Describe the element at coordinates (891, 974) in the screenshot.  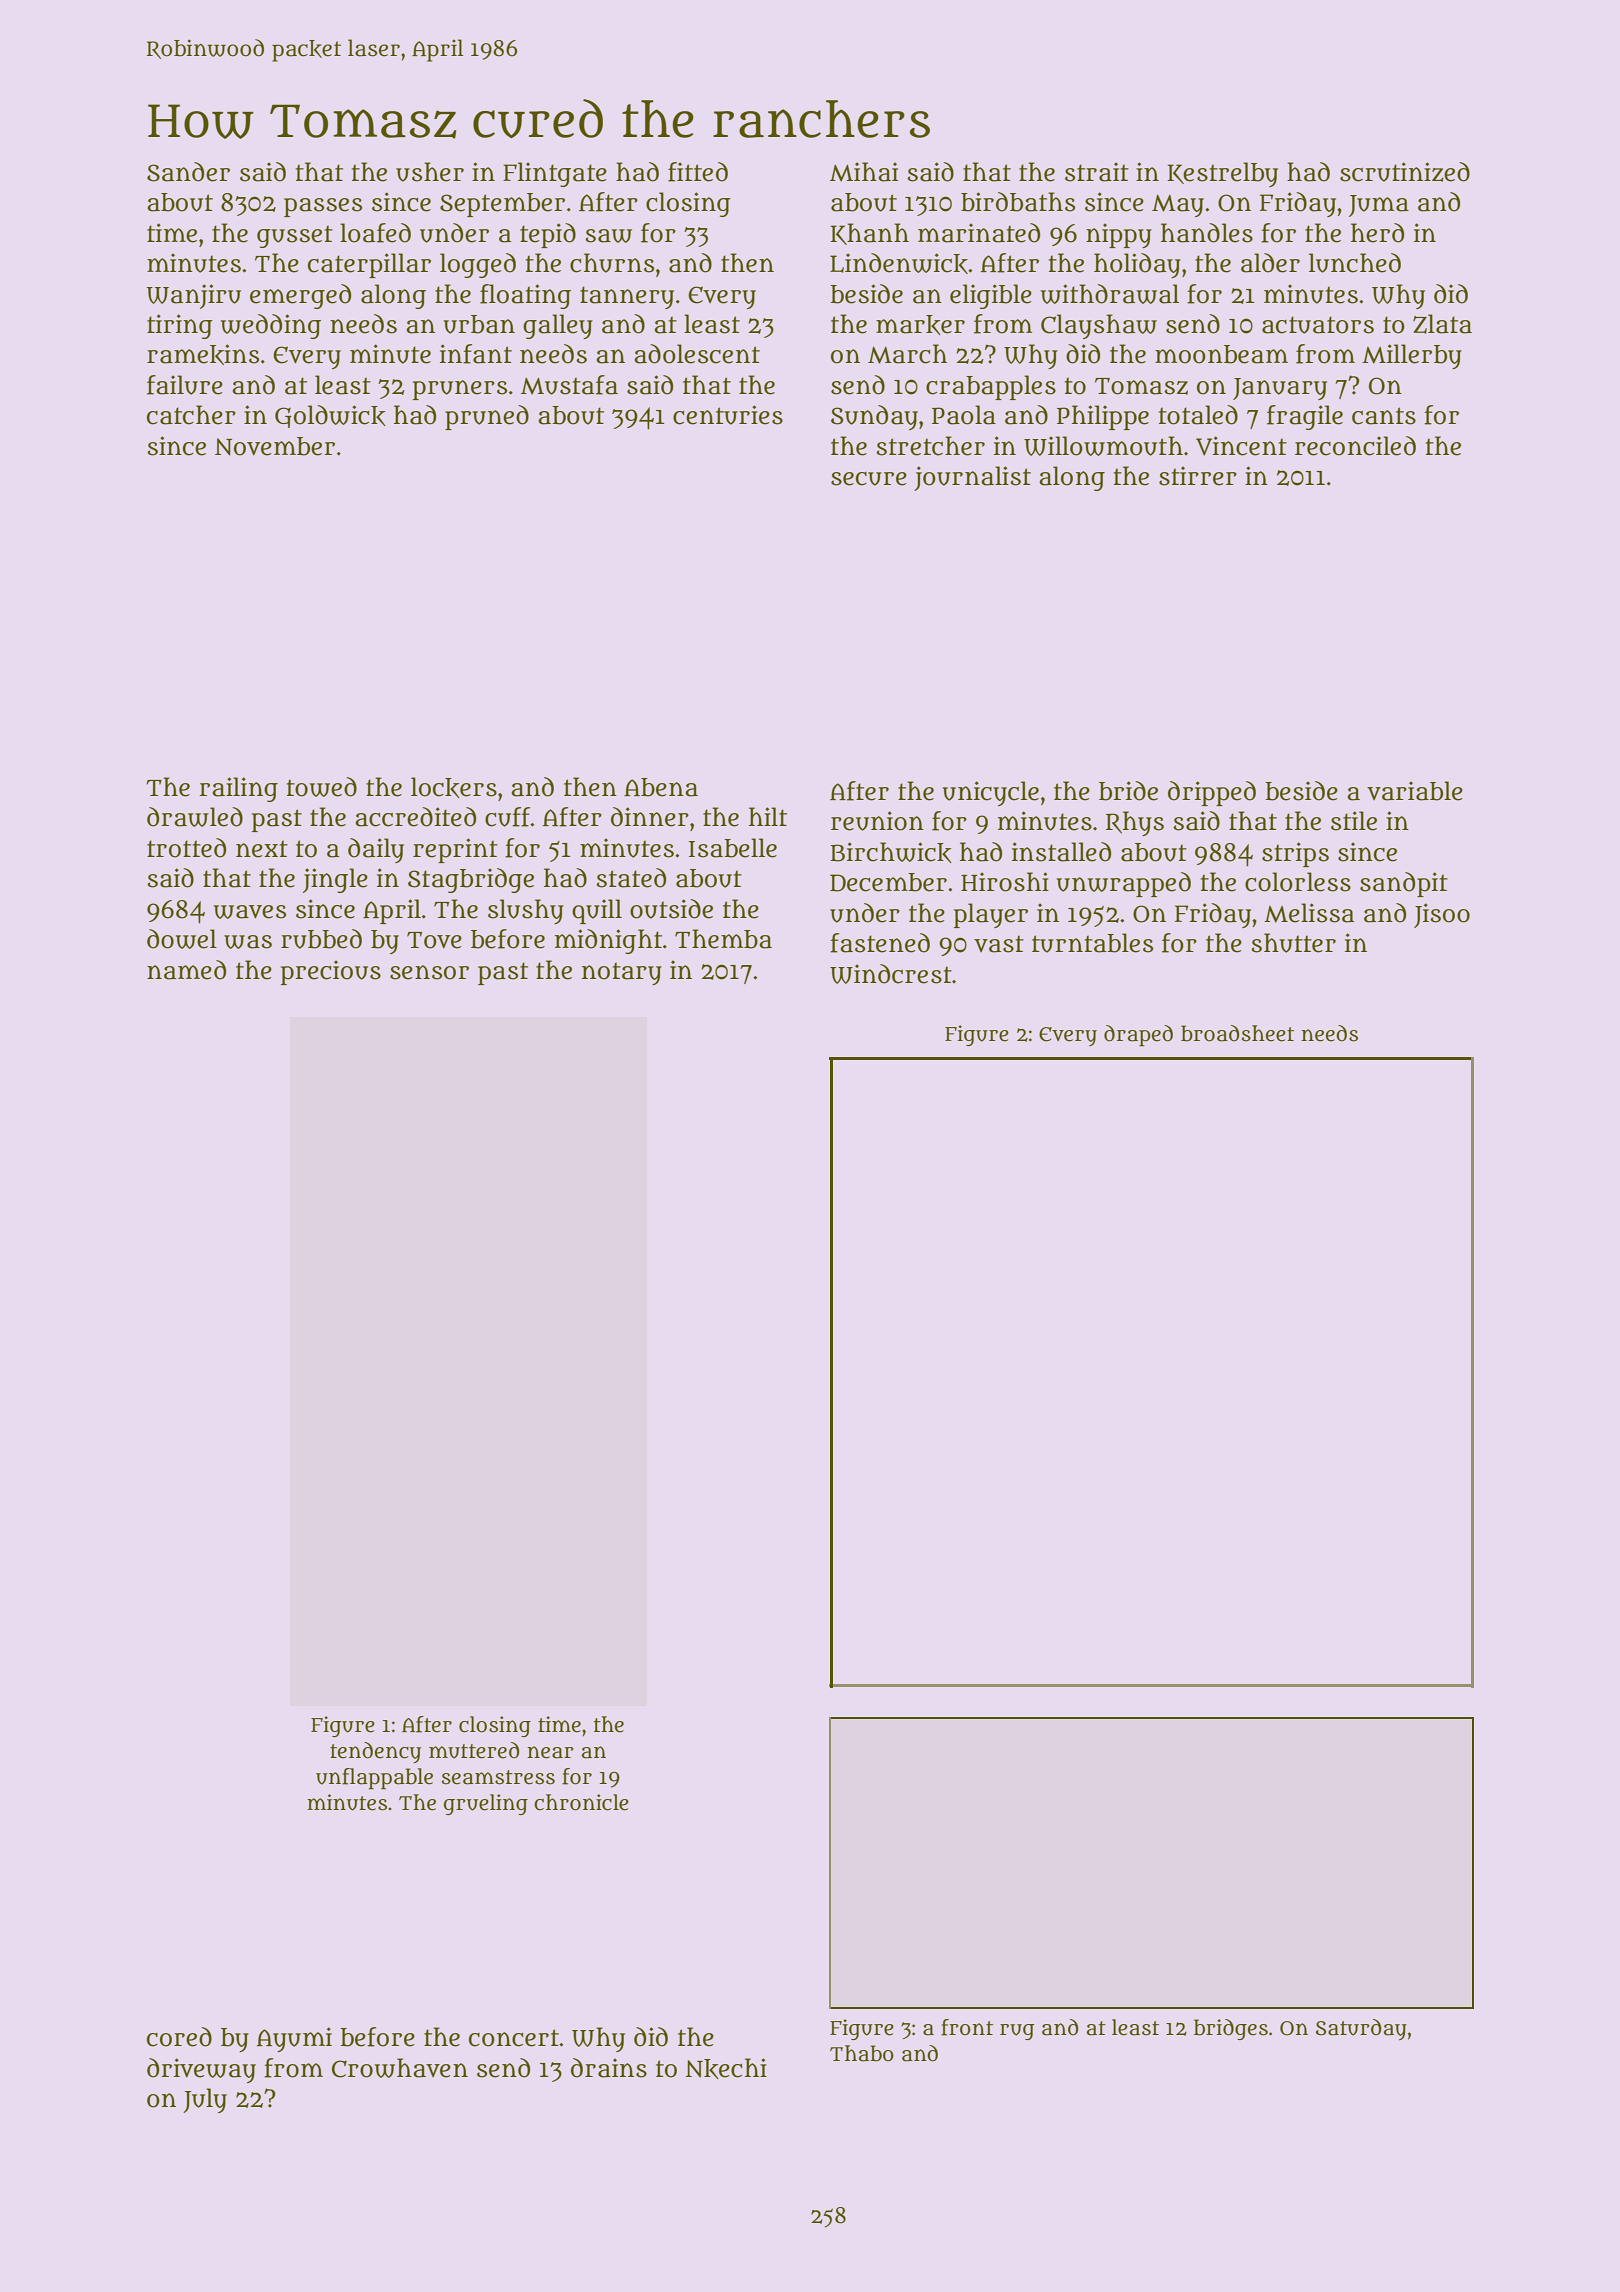
I see `Windcrest` at that location.
